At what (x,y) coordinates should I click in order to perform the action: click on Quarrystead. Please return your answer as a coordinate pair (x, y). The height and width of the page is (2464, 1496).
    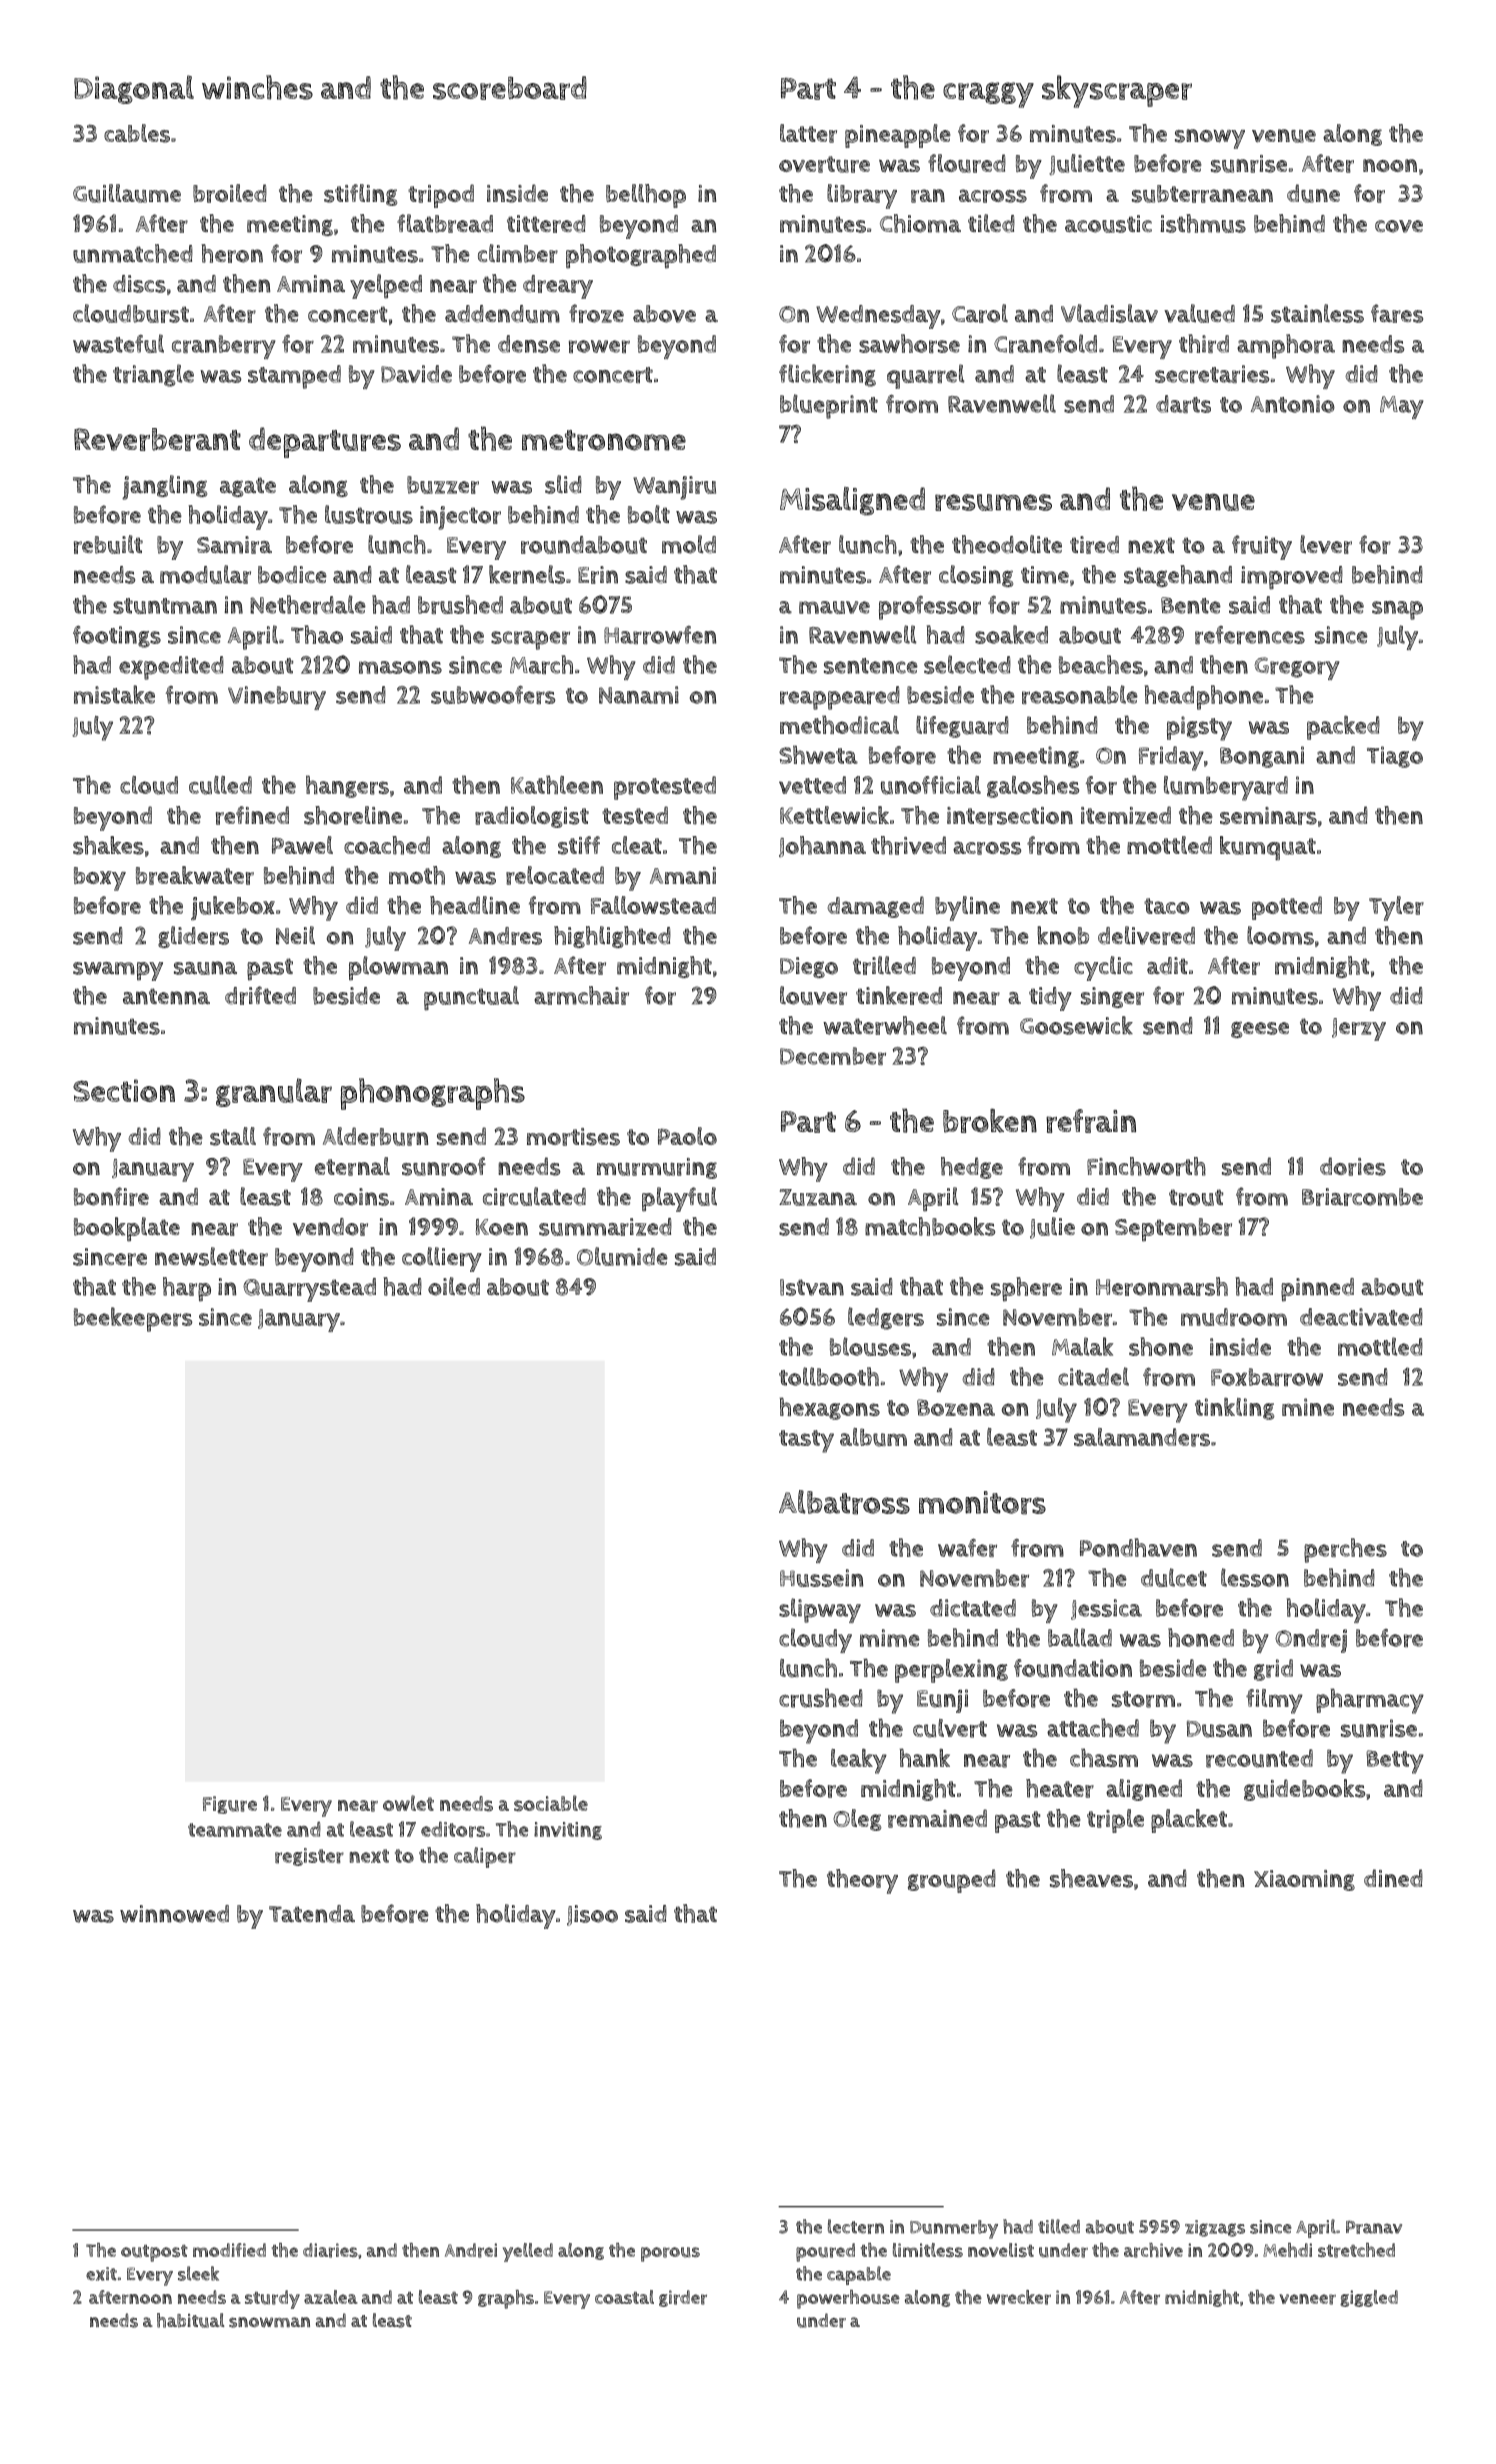
    Looking at the image, I should click on (309, 1290).
